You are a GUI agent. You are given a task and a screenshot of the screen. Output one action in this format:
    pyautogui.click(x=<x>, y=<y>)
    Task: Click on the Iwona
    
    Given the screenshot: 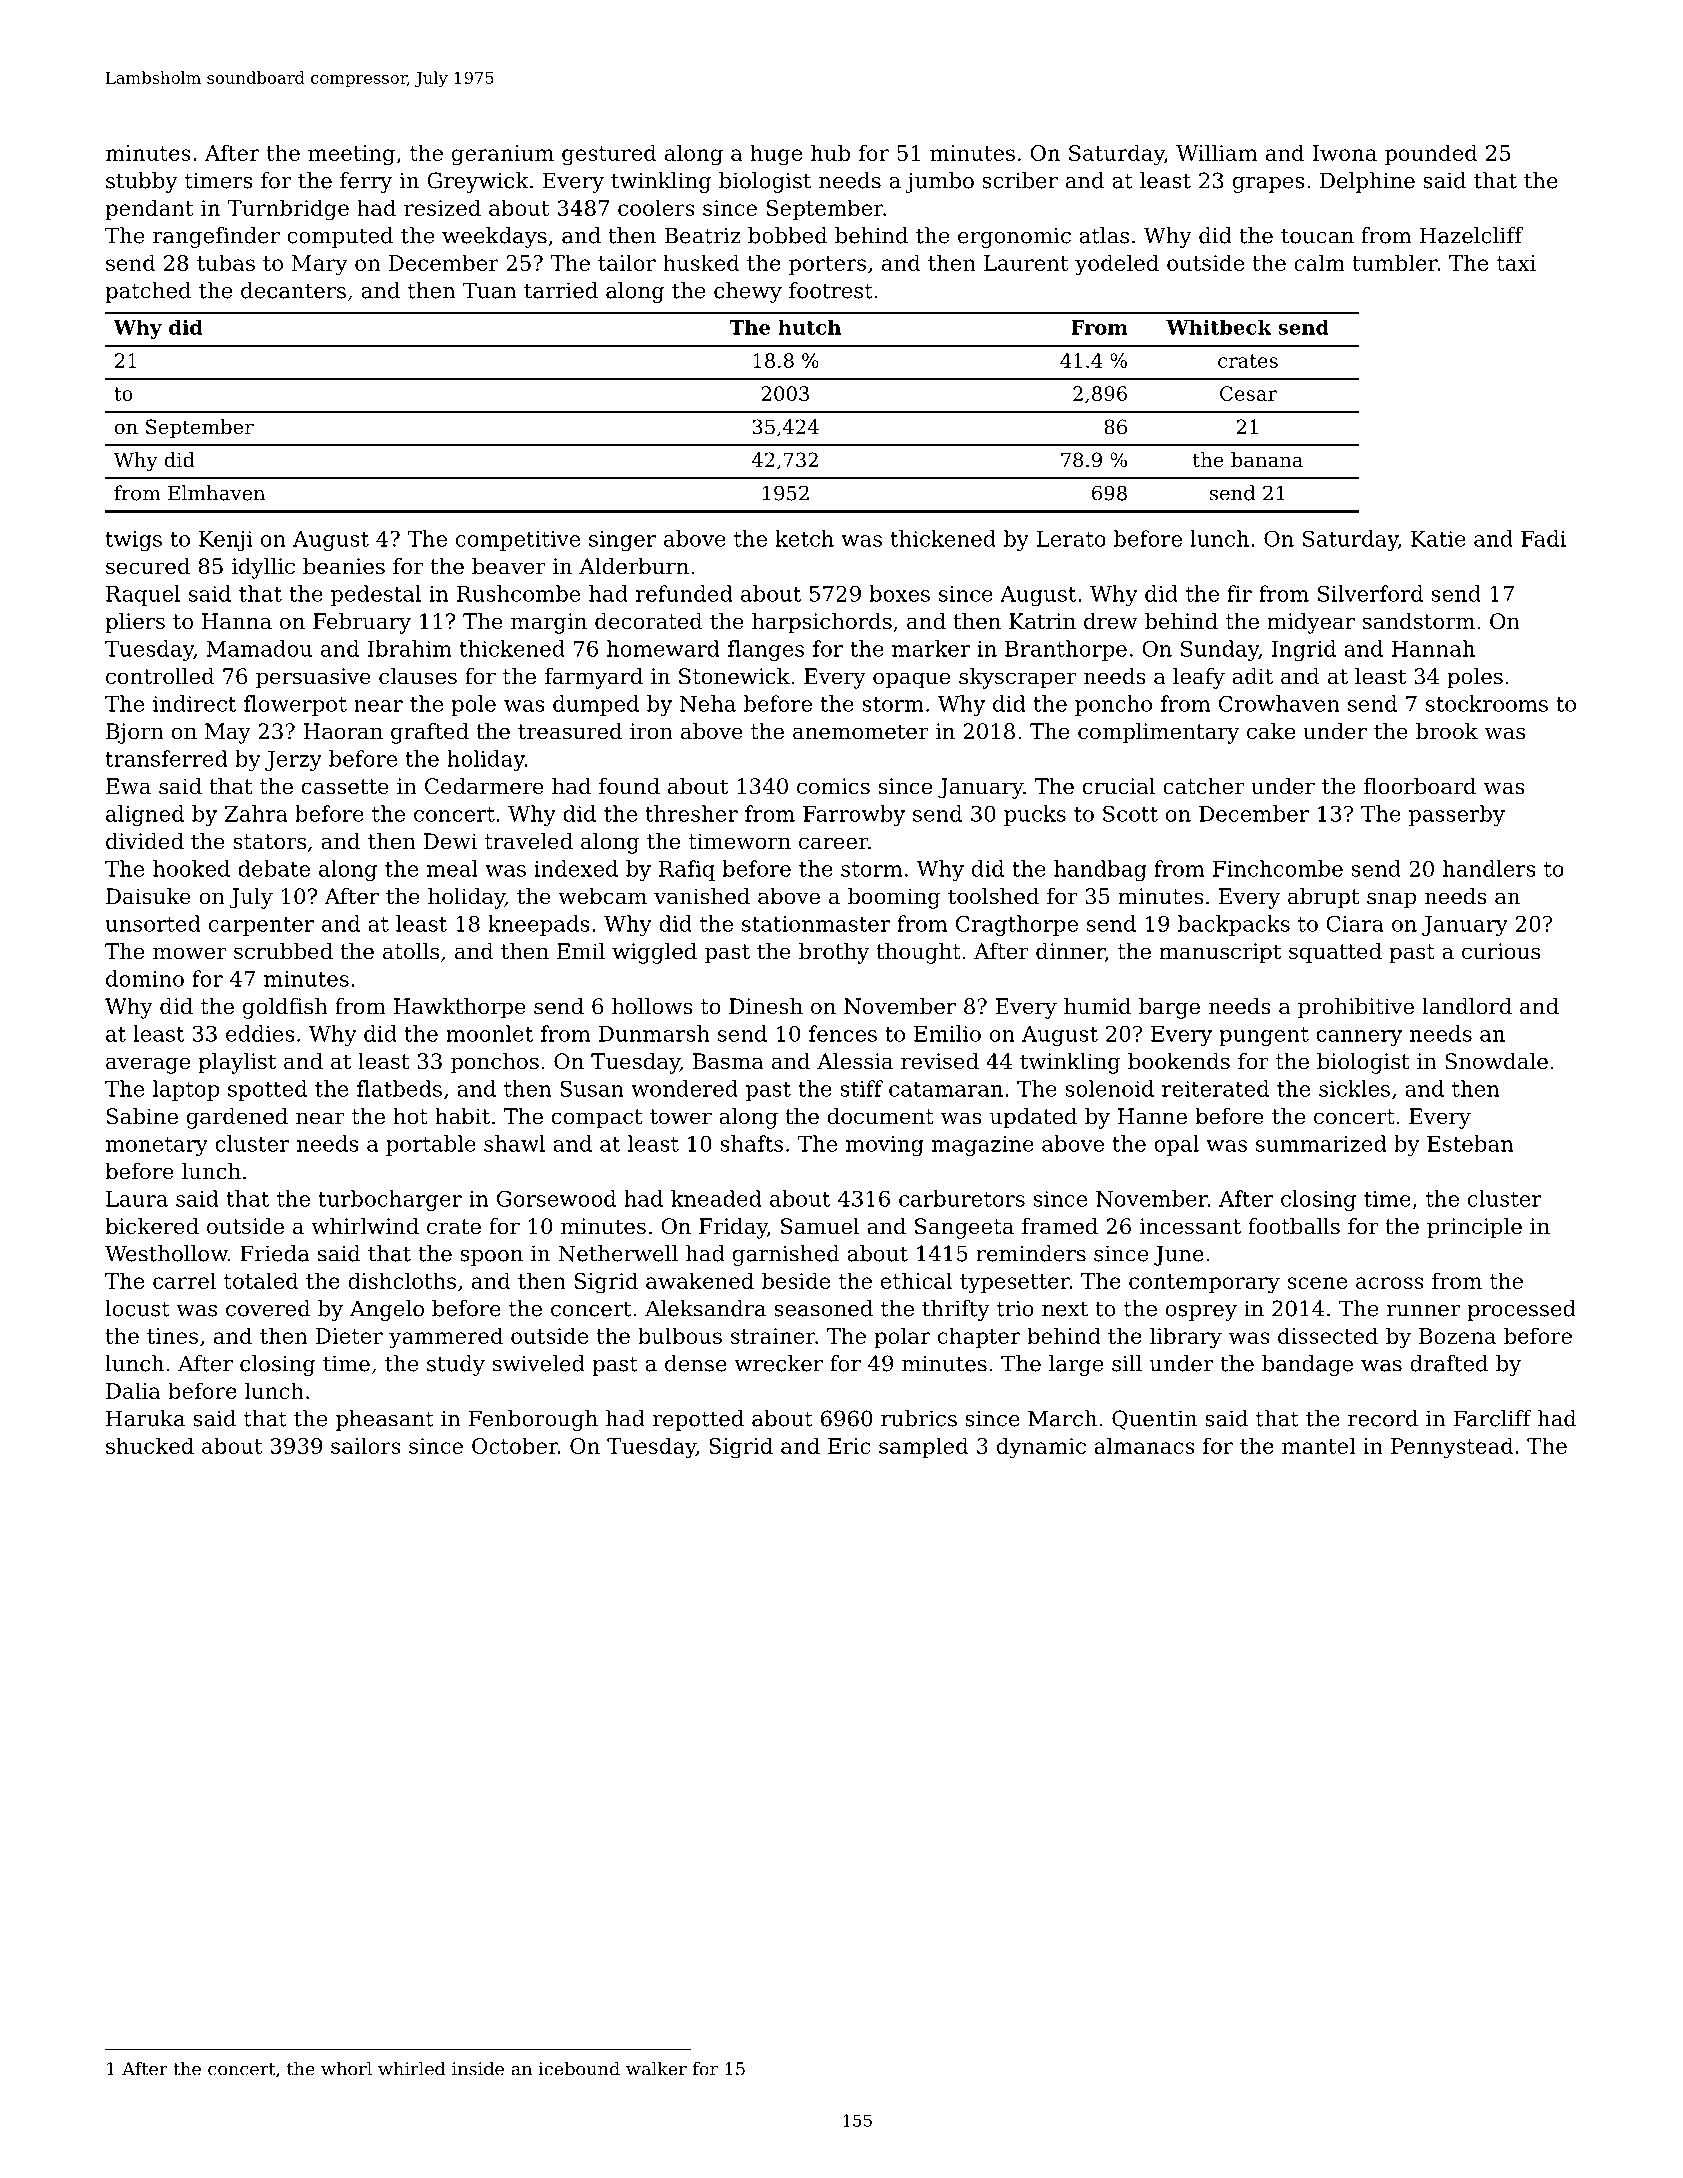 What is the action you would take?
    pyautogui.click(x=1344, y=153)
